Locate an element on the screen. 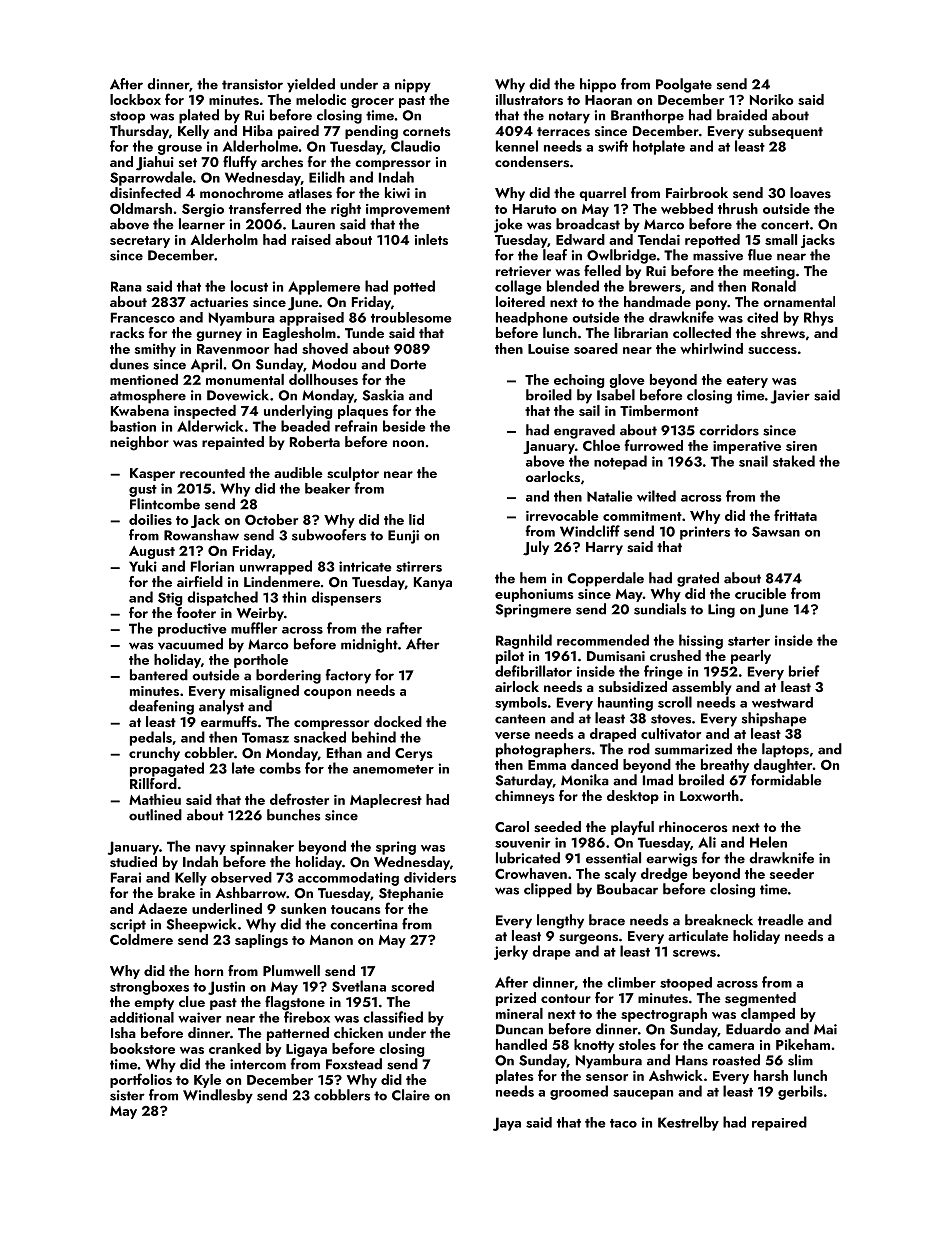  westward is located at coordinates (782, 702).
